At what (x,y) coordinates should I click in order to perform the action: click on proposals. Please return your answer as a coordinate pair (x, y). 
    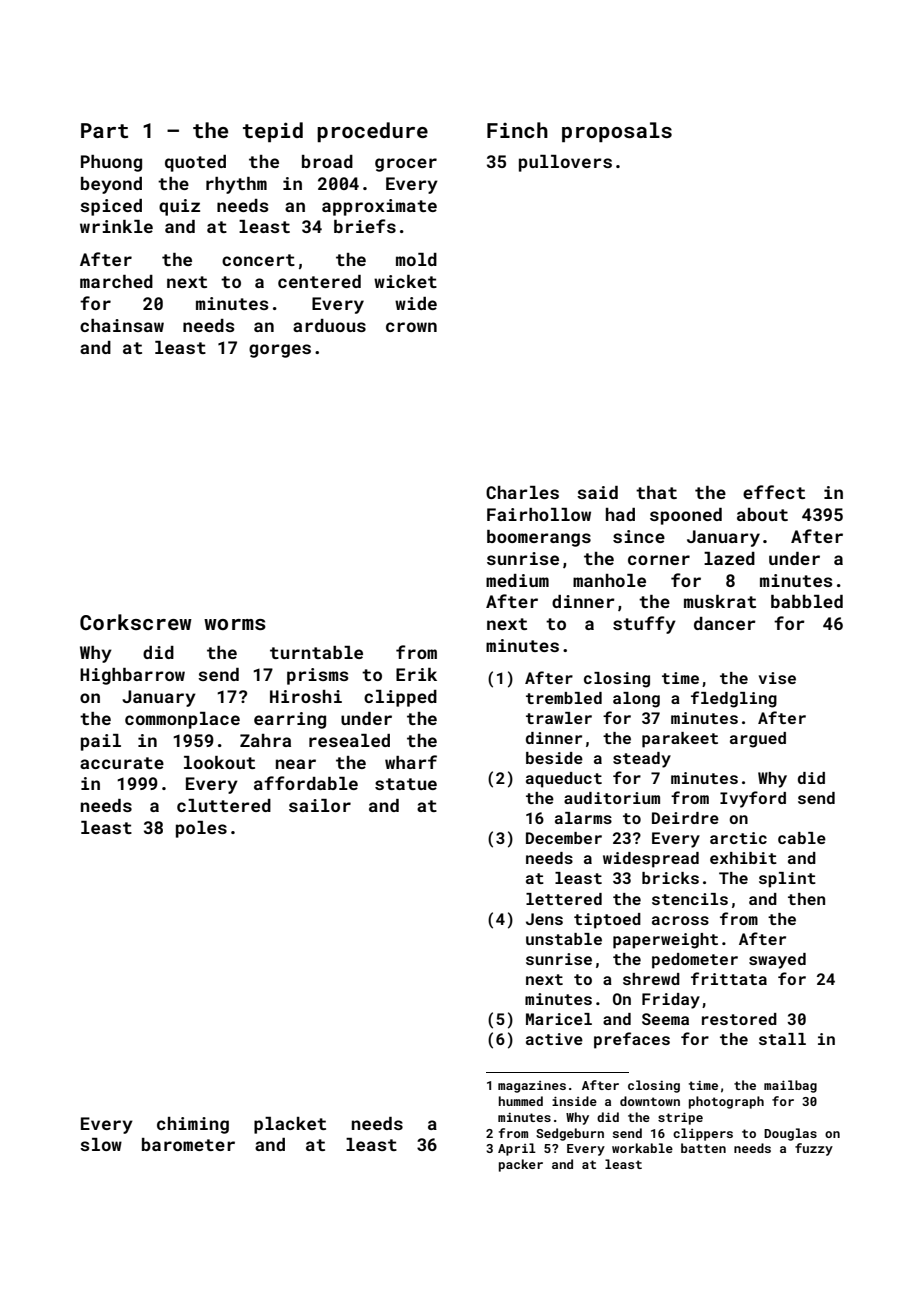
    Looking at the image, I should click on (617, 132).
